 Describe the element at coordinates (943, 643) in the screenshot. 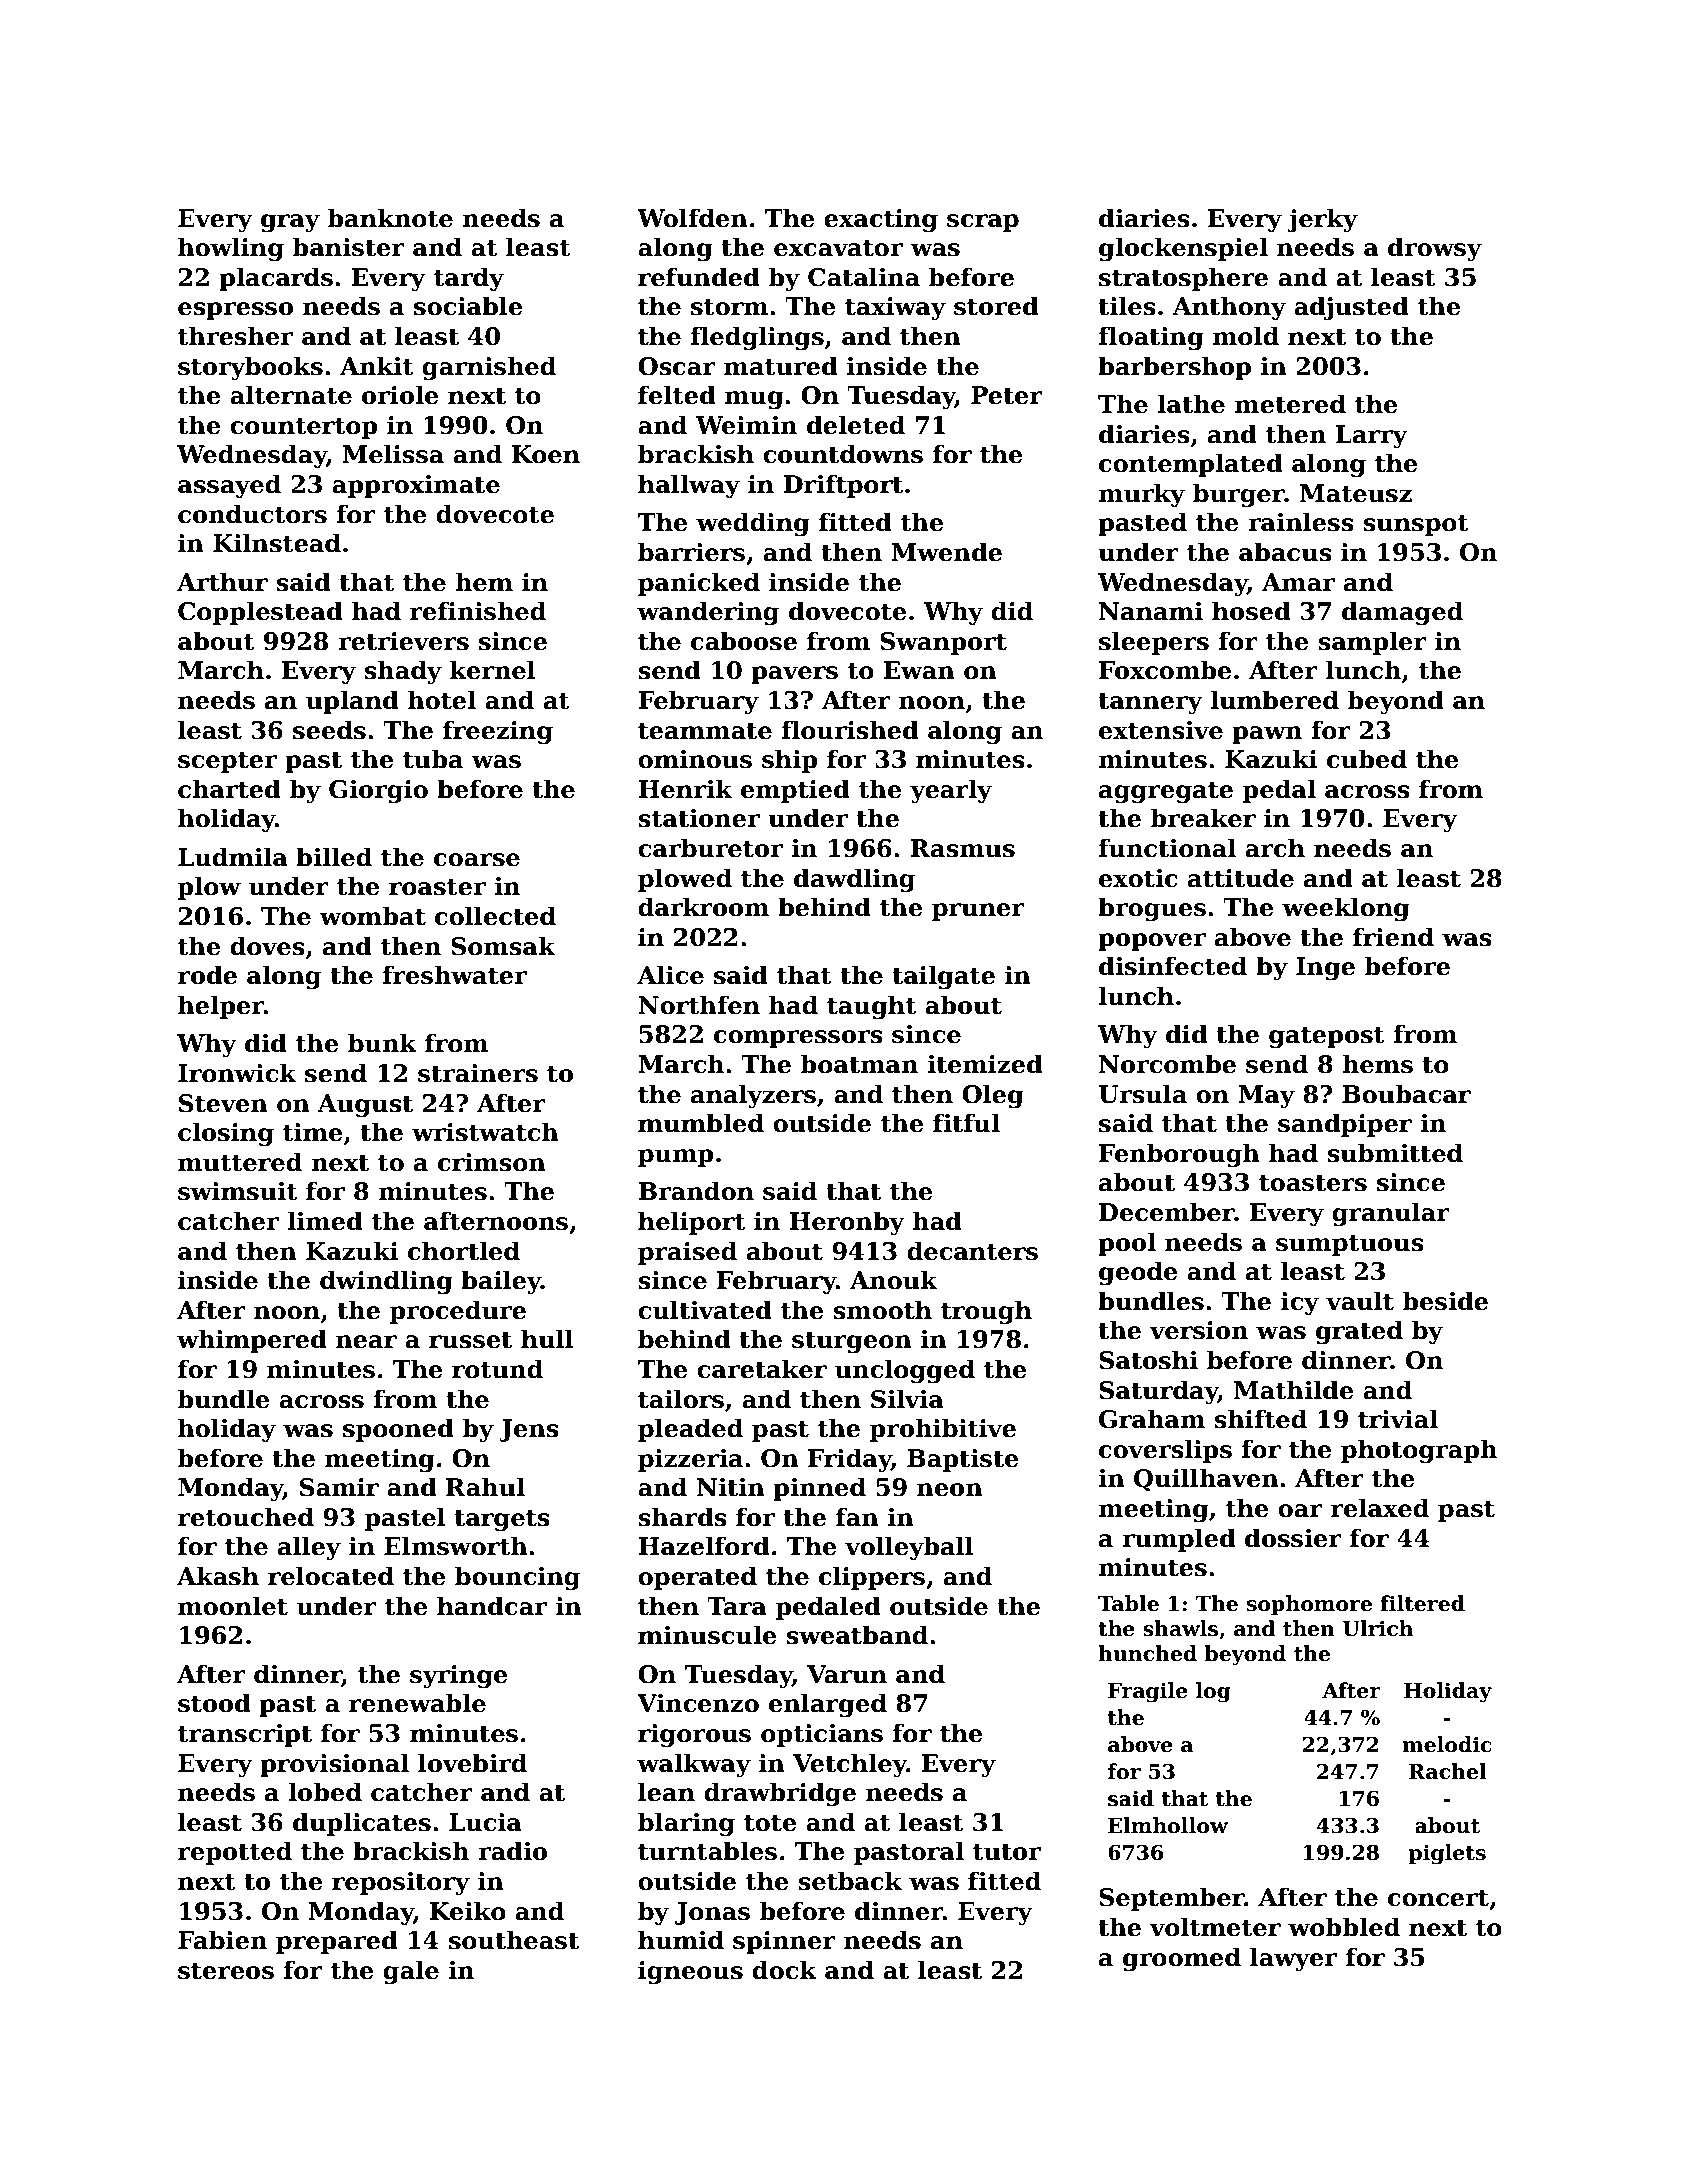

I see `Swanport` at that location.
